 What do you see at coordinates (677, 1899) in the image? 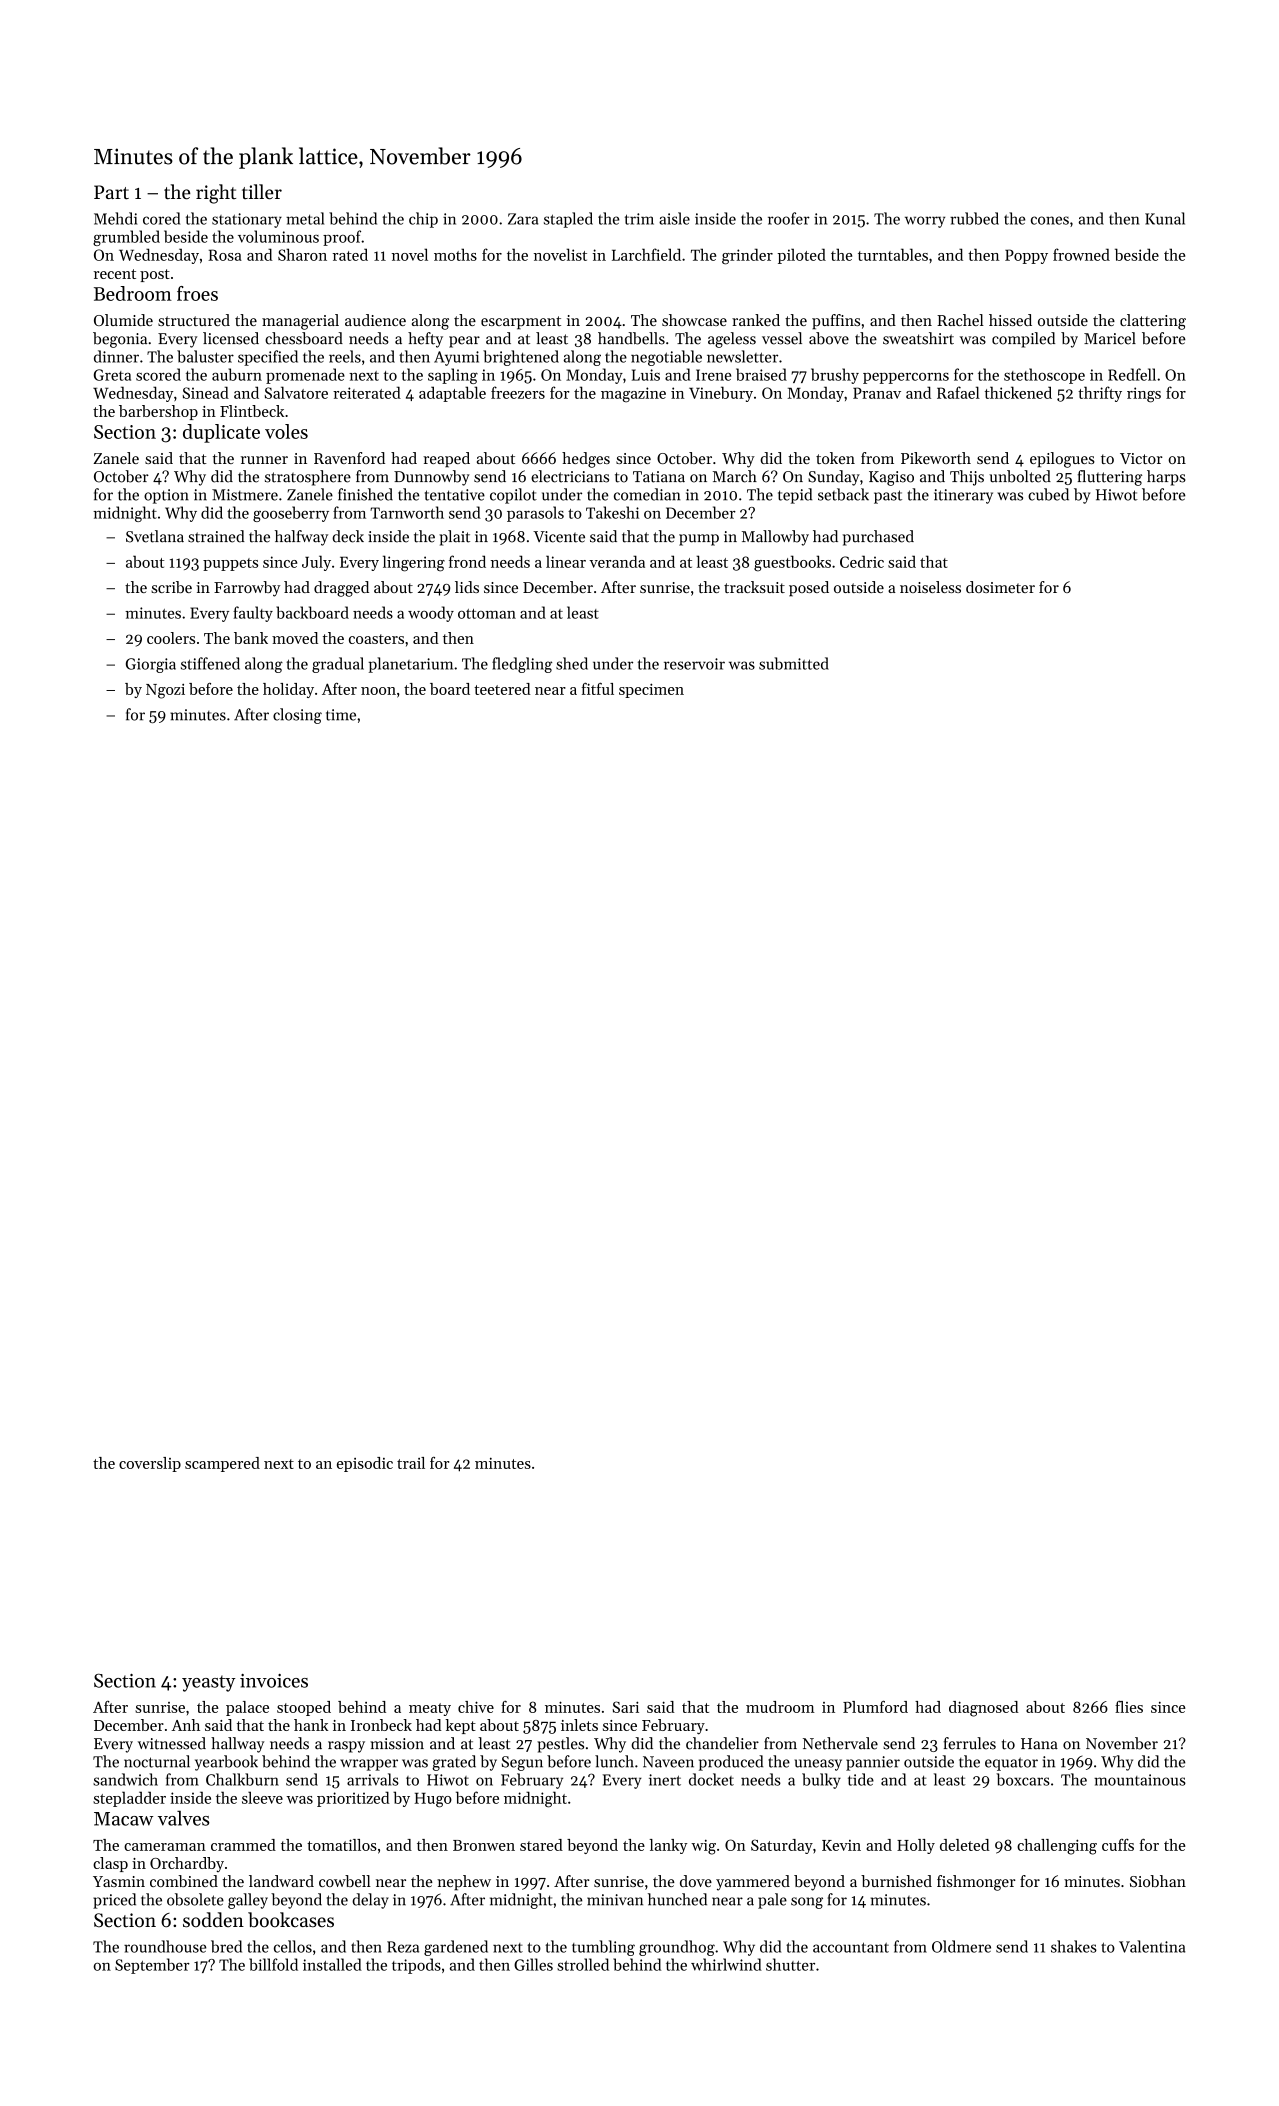
I see `hunched` at bounding box center [677, 1899].
